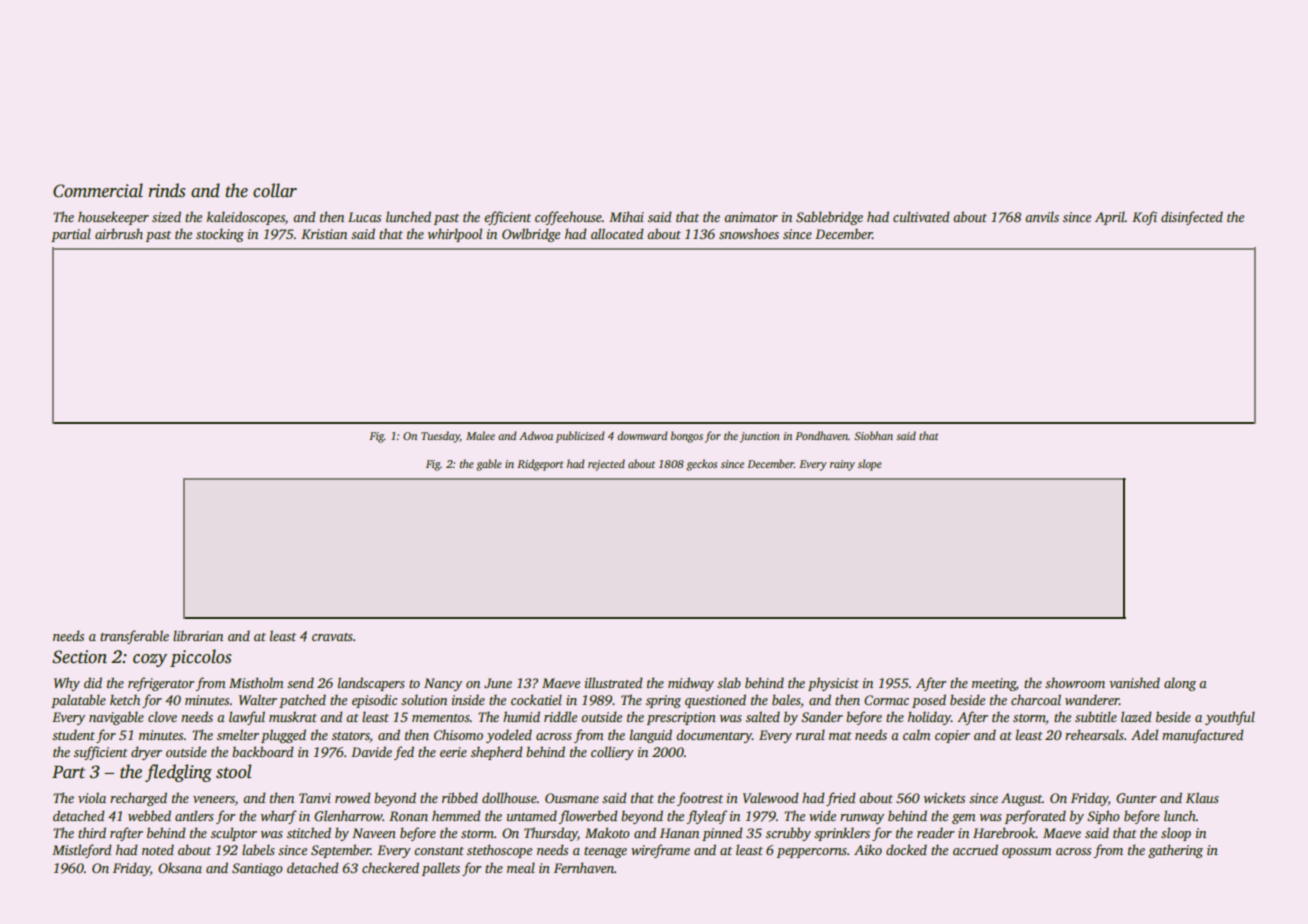  Describe the element at coordinates (1144, 218) in the document. I see `Kofi` at that location.
